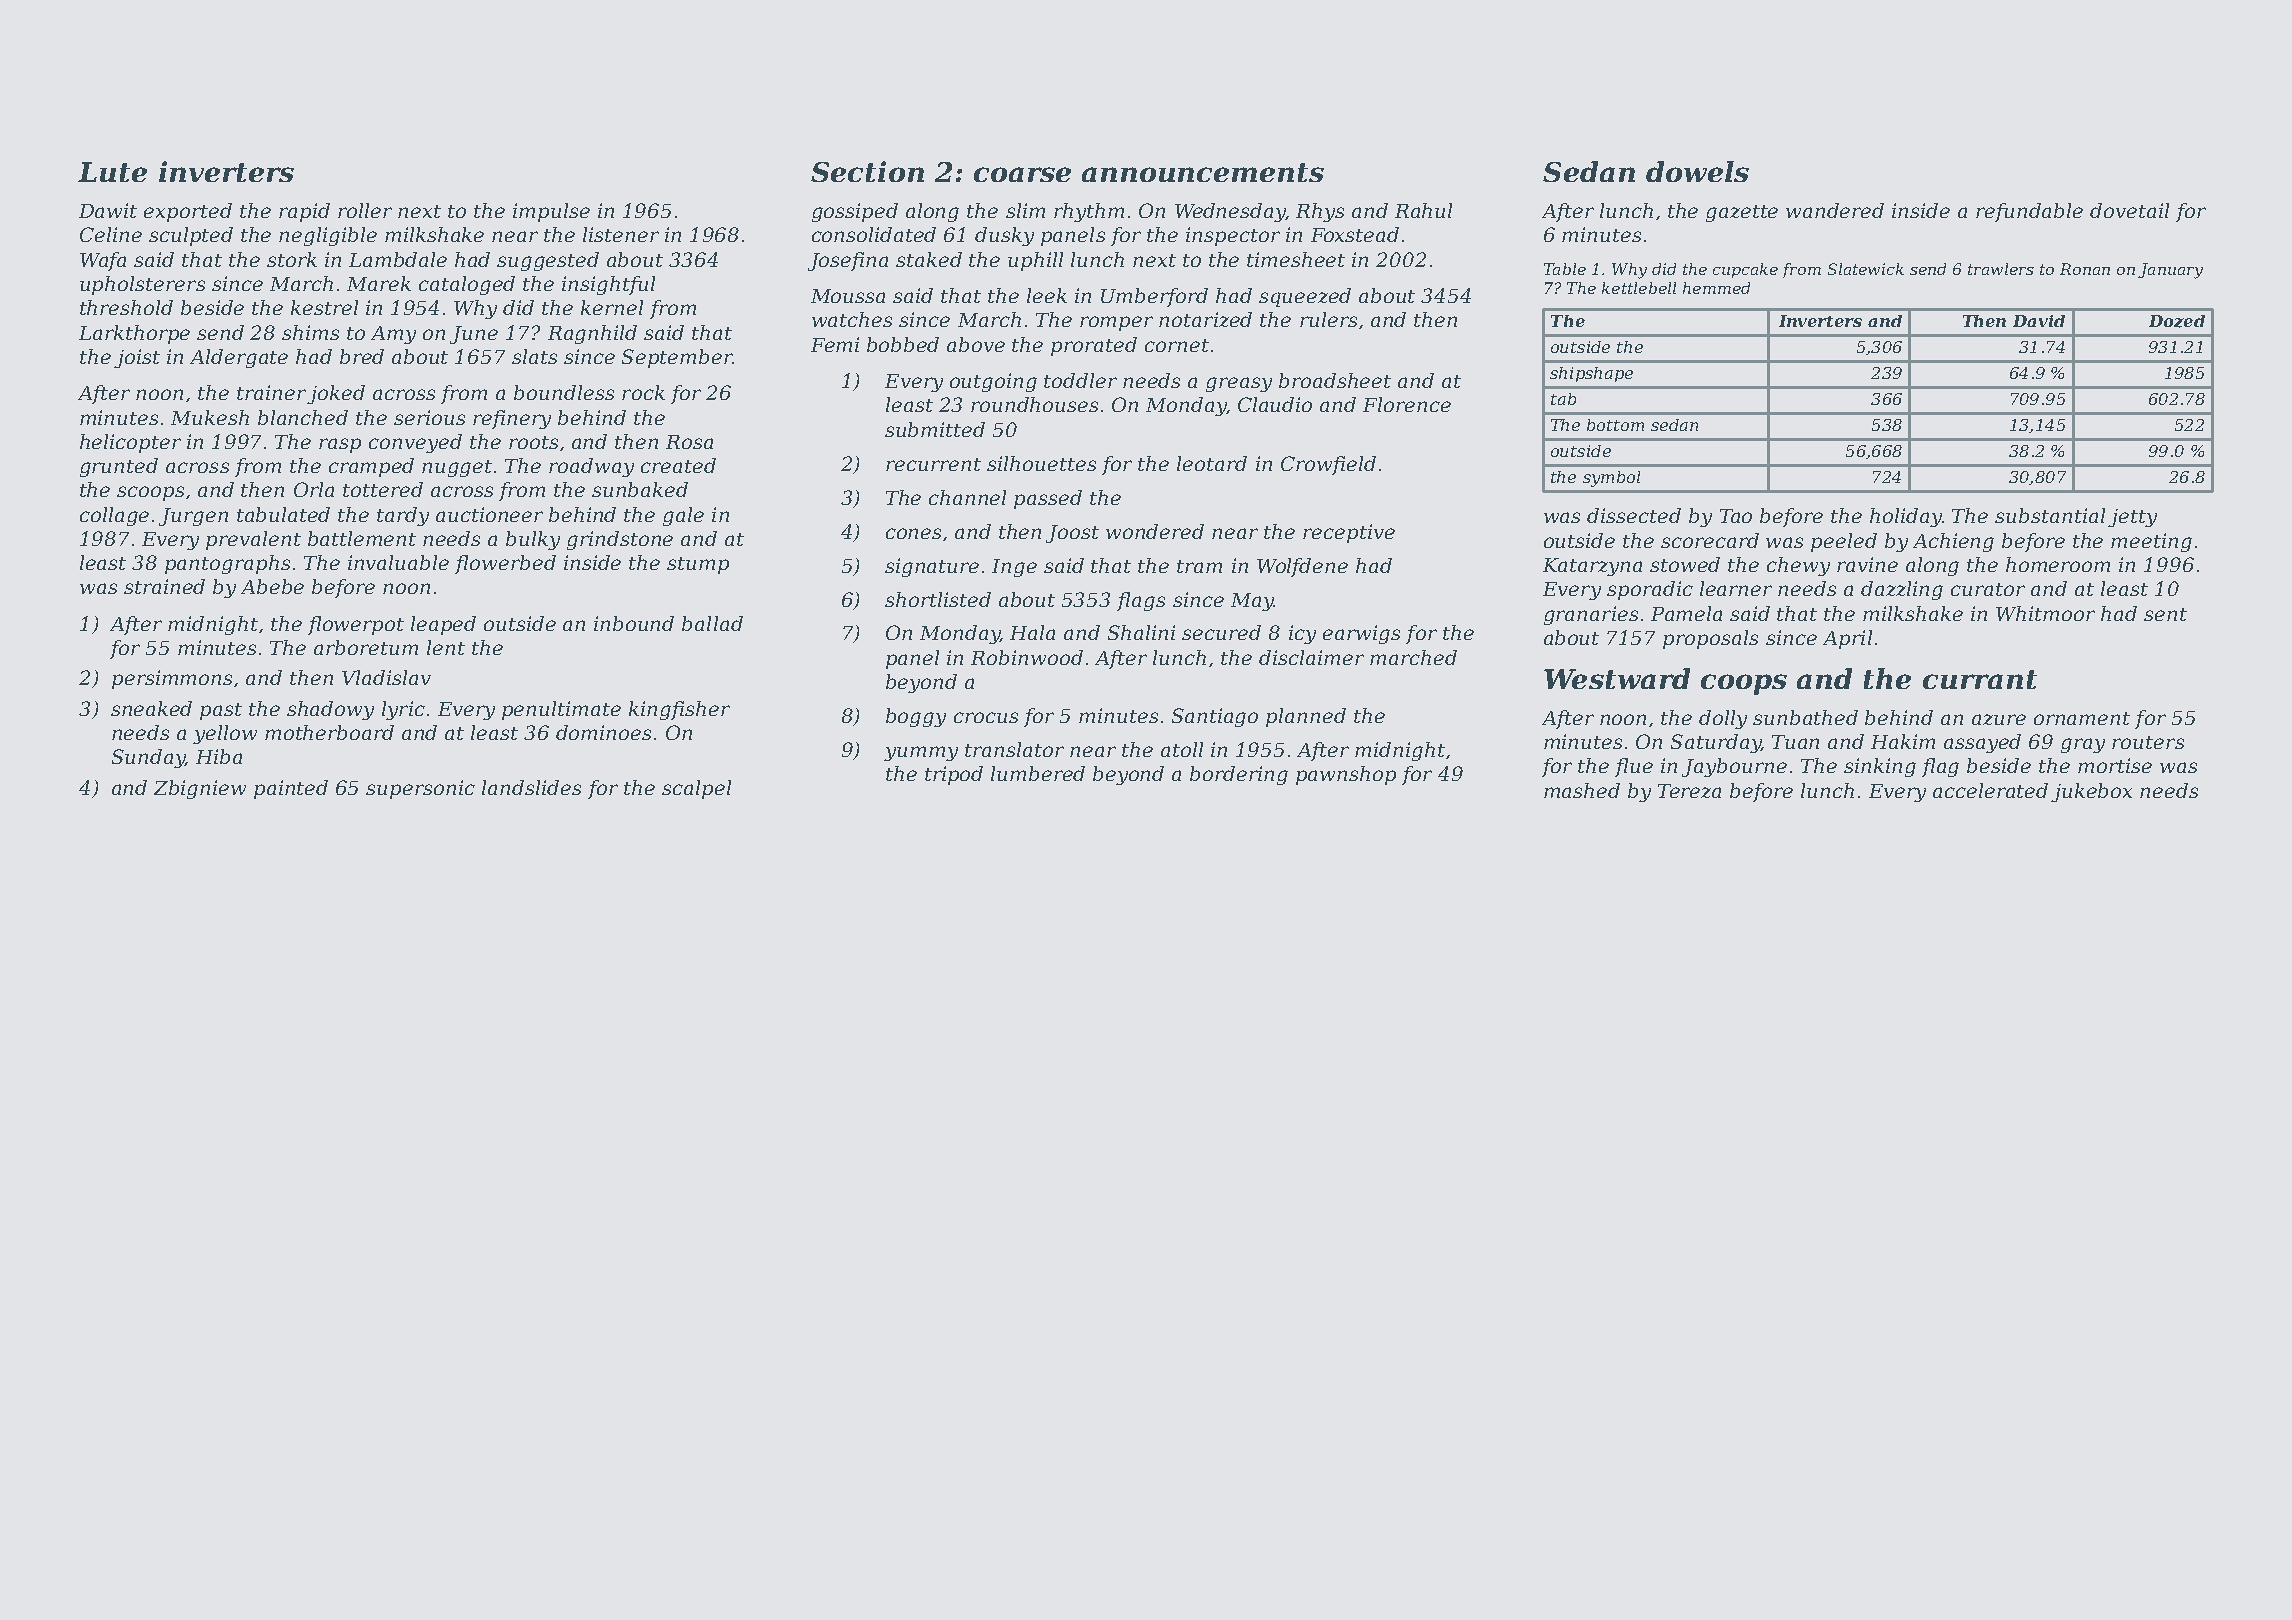  I want to click on Rahul, so click(1423, 210).
